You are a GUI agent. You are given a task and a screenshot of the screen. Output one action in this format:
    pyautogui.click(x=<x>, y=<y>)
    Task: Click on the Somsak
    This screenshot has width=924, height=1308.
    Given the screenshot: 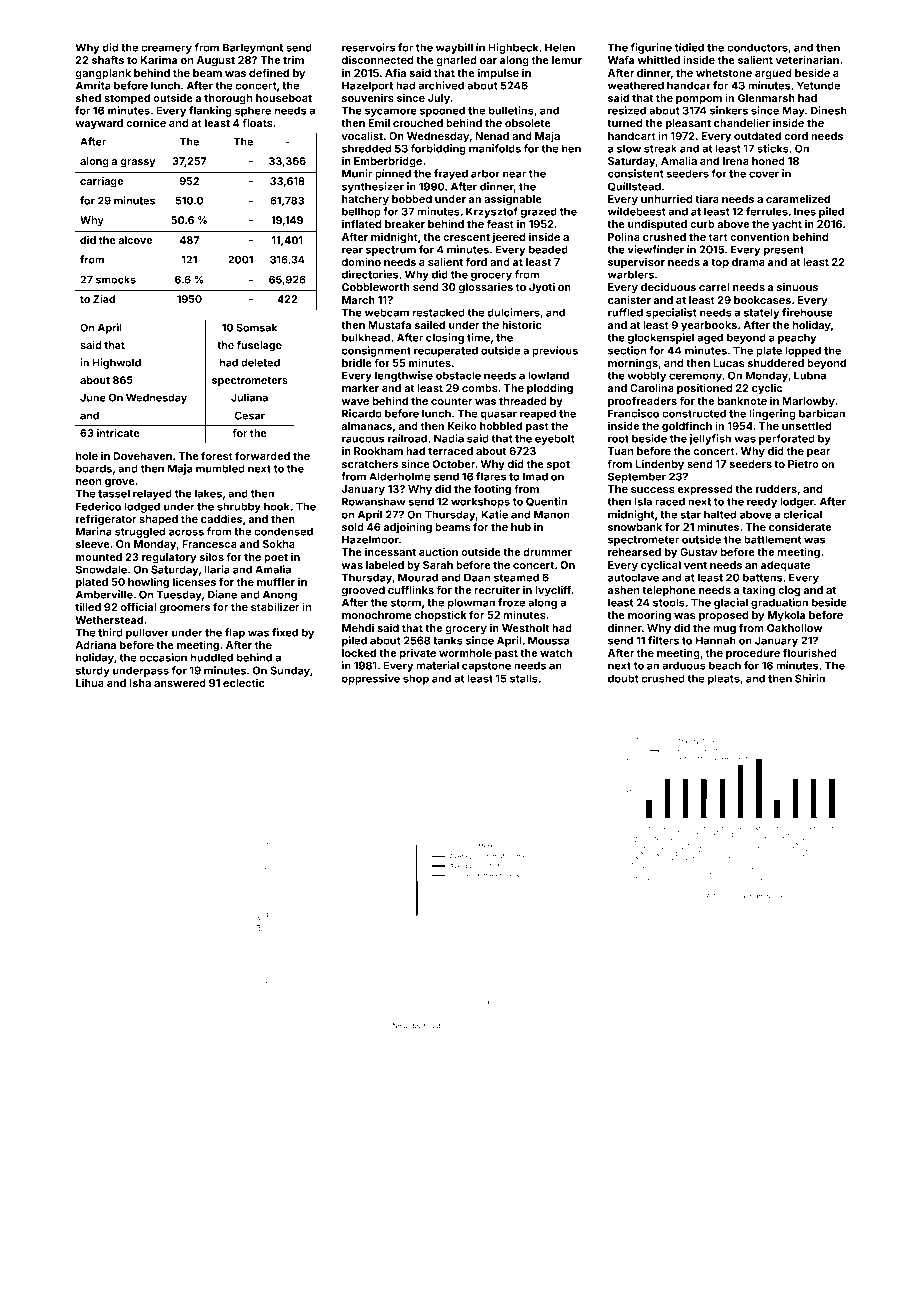 What is the action you would take?
    pyautogui.click(x=256, y=327)
